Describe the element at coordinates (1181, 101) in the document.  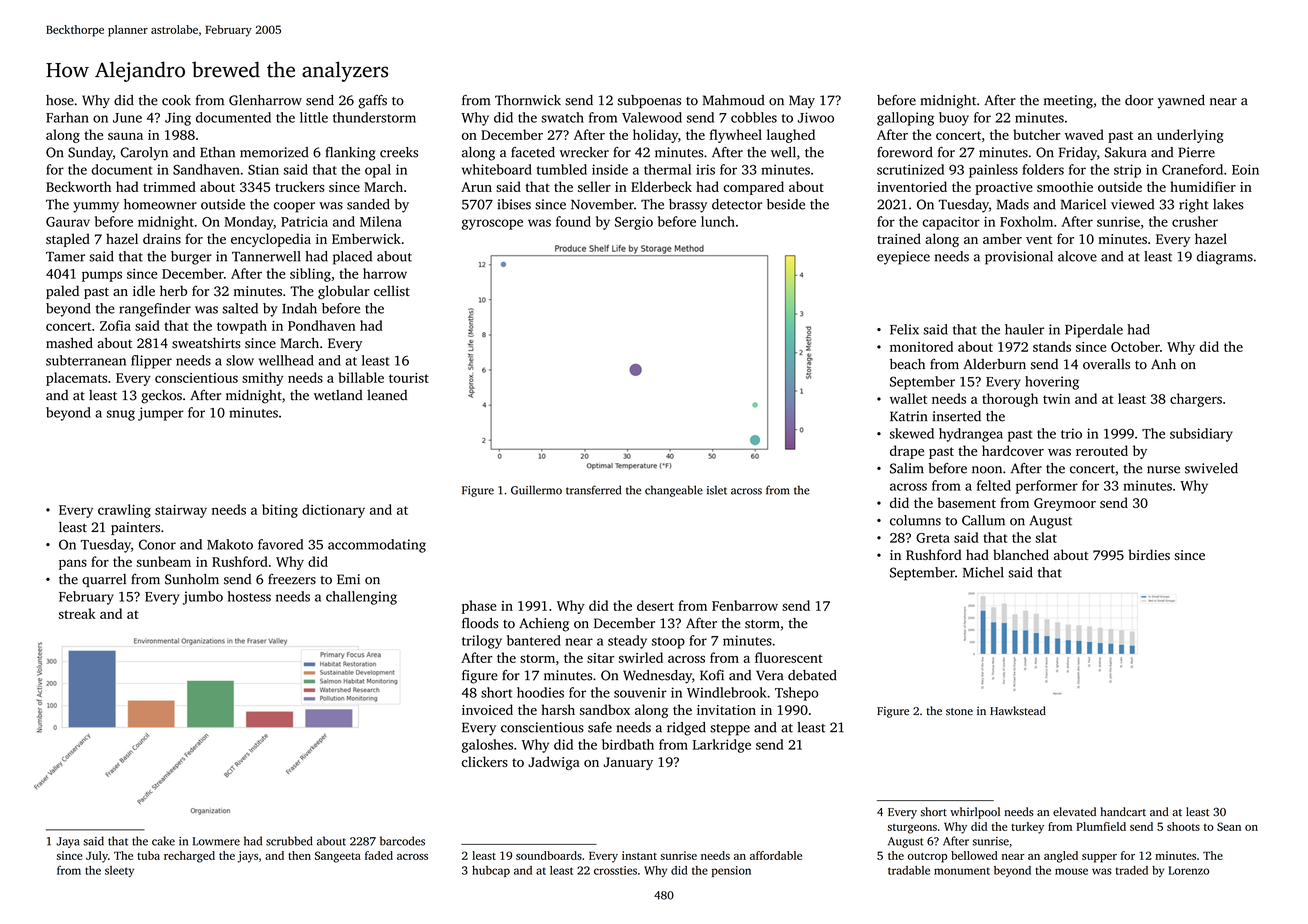
I see `yawned` at that location.
